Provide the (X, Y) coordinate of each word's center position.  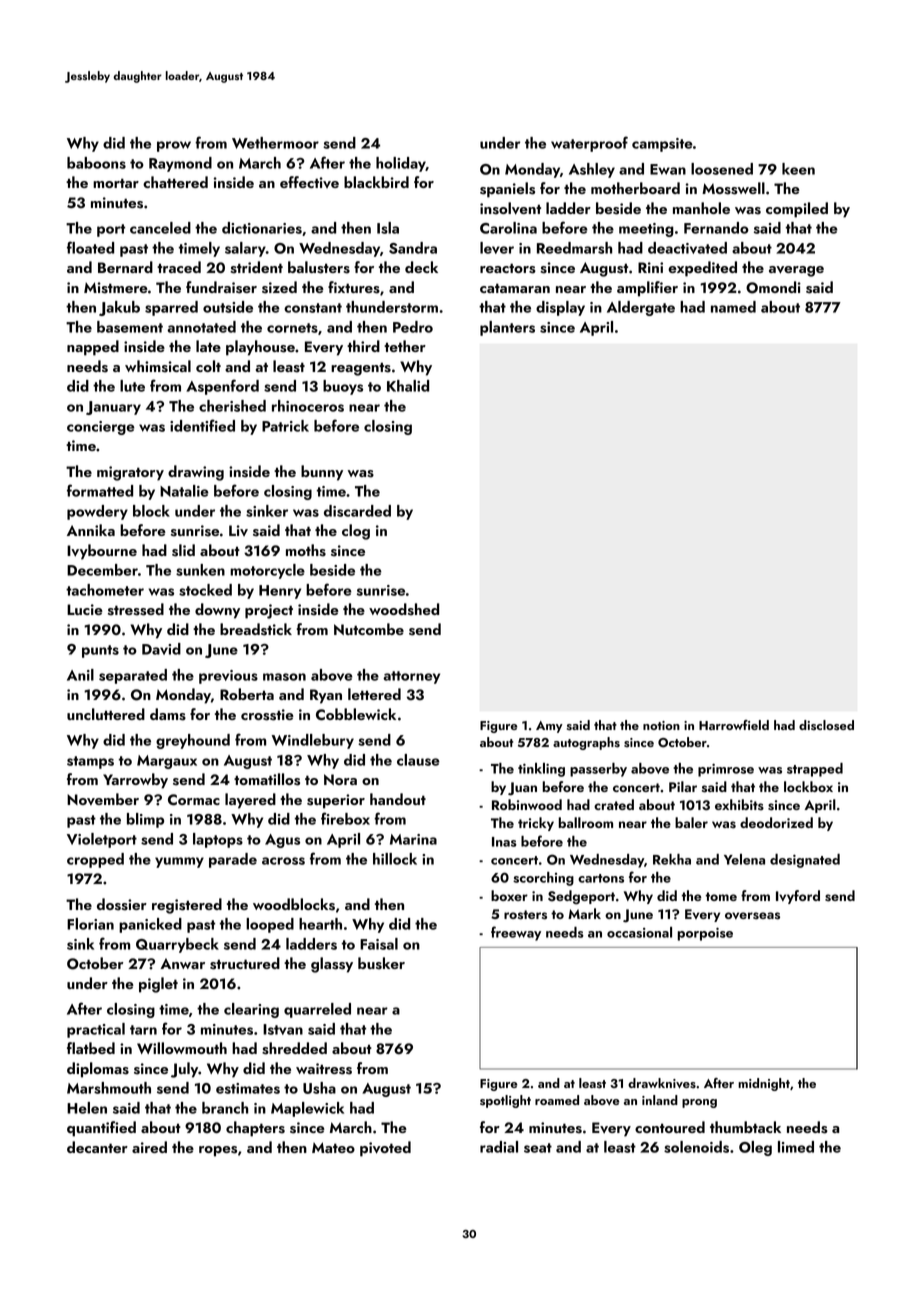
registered (187, 906)
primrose (726, 770)
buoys (343, 387)
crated (614, 804)
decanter (97, 1147)
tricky (536, 824)
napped (93, 348)
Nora (340, 779)
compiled (797, 210)
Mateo (333, 1147)
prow (174, 146)
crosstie (267, 715)
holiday (401, 164)
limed (796, 1147)
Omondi (773, 287)
